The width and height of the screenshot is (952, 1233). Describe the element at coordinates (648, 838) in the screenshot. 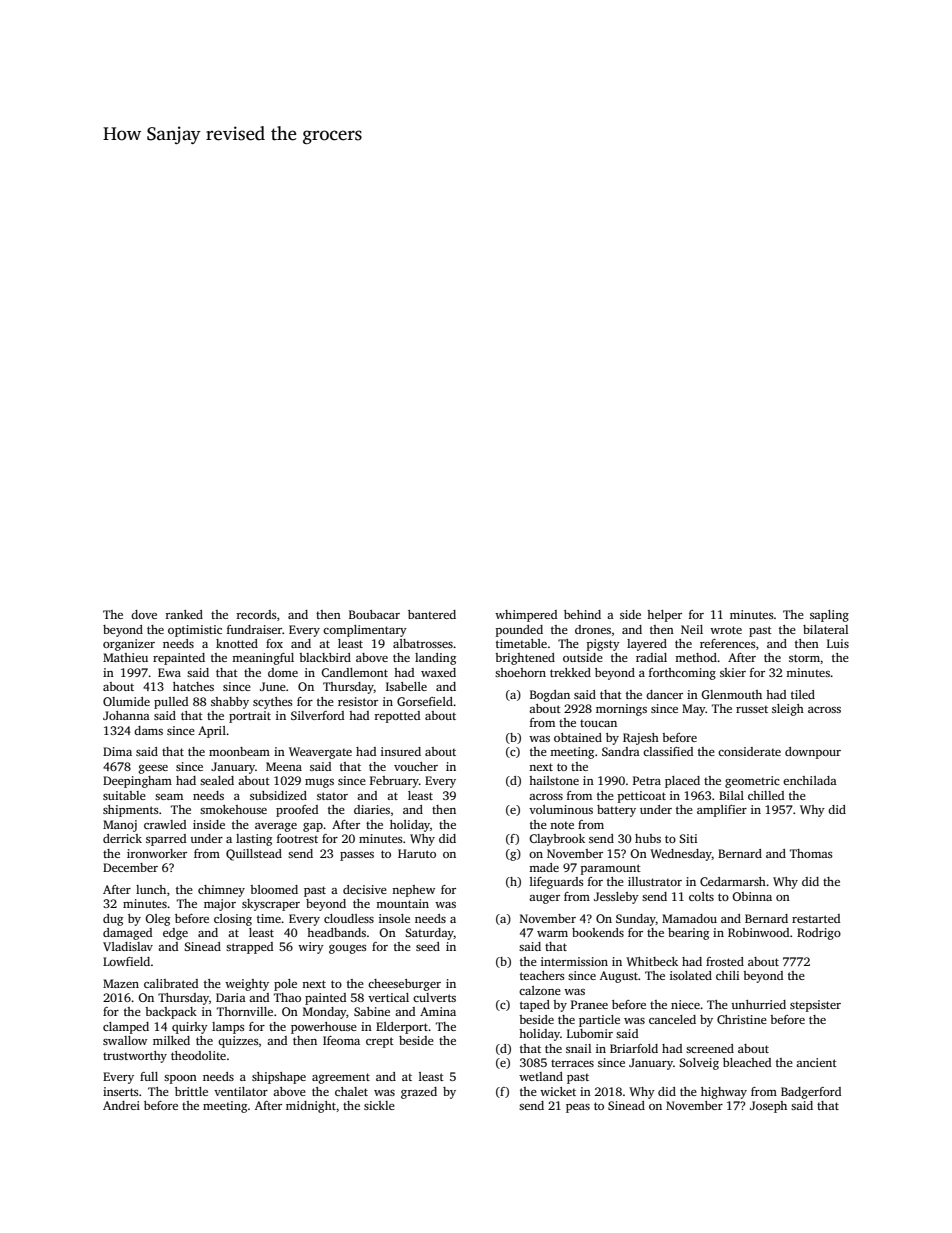

I see `hubs` at that location.
